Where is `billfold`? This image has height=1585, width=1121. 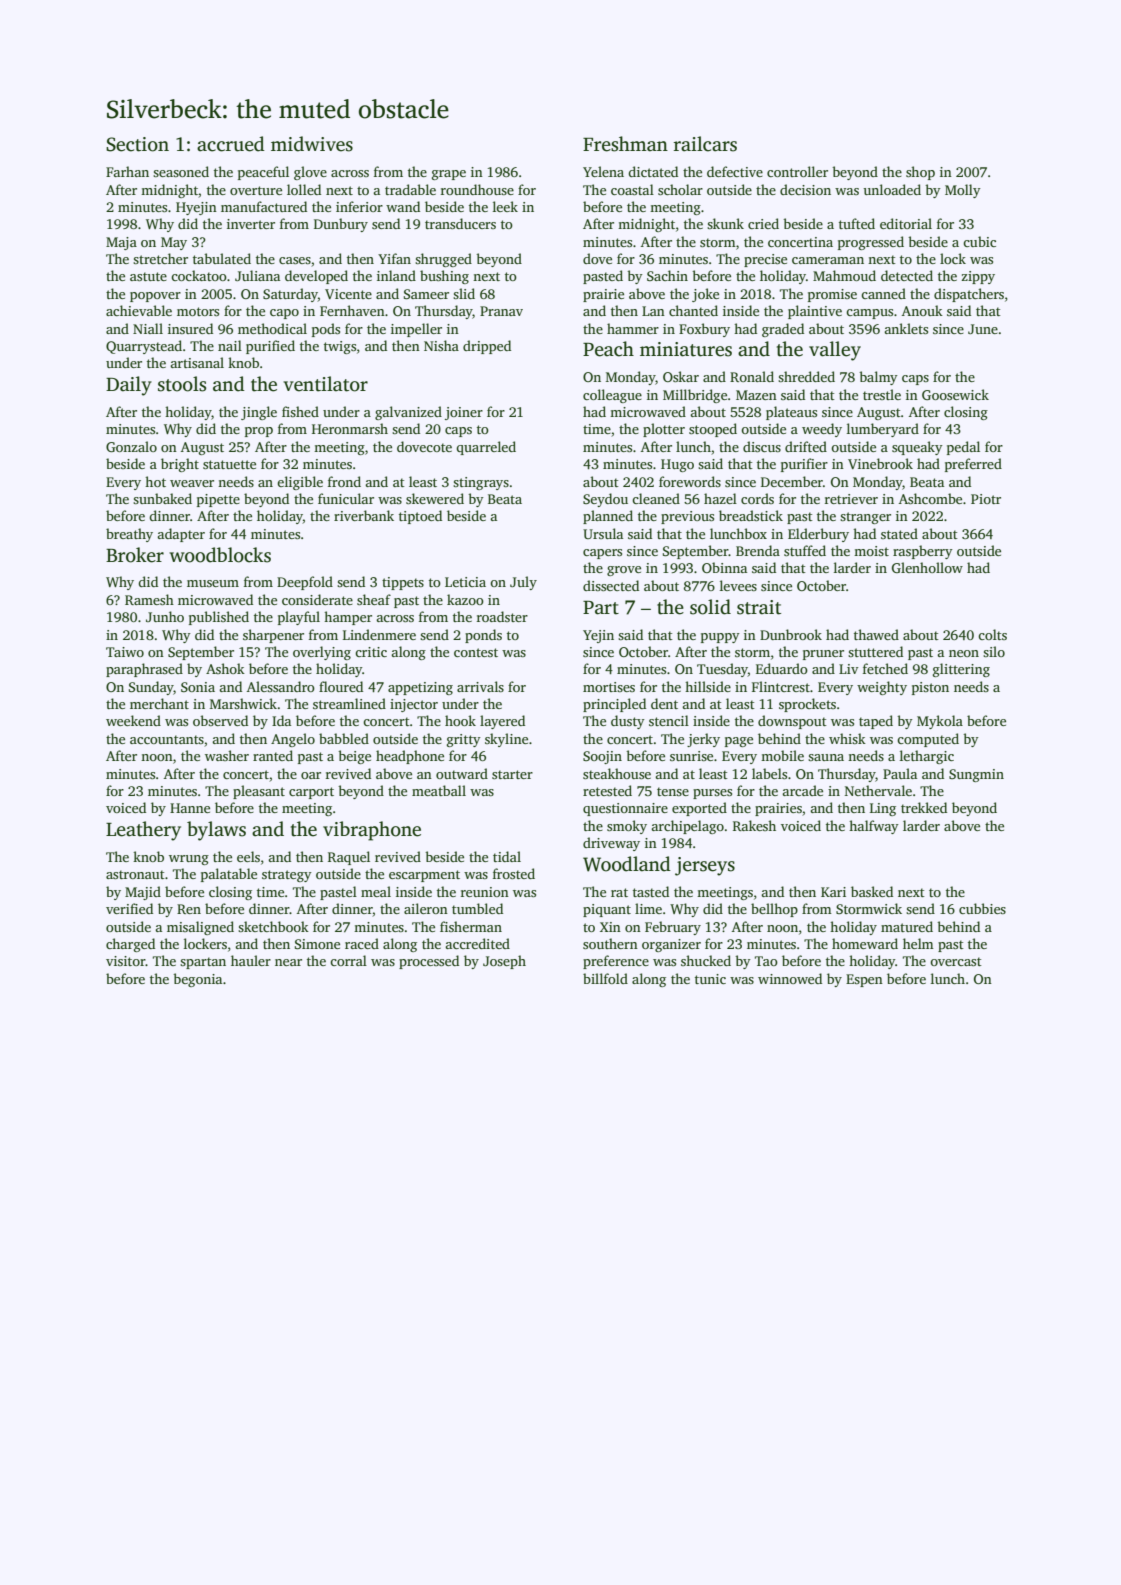
billfold is located at coordinates (605, 978).
